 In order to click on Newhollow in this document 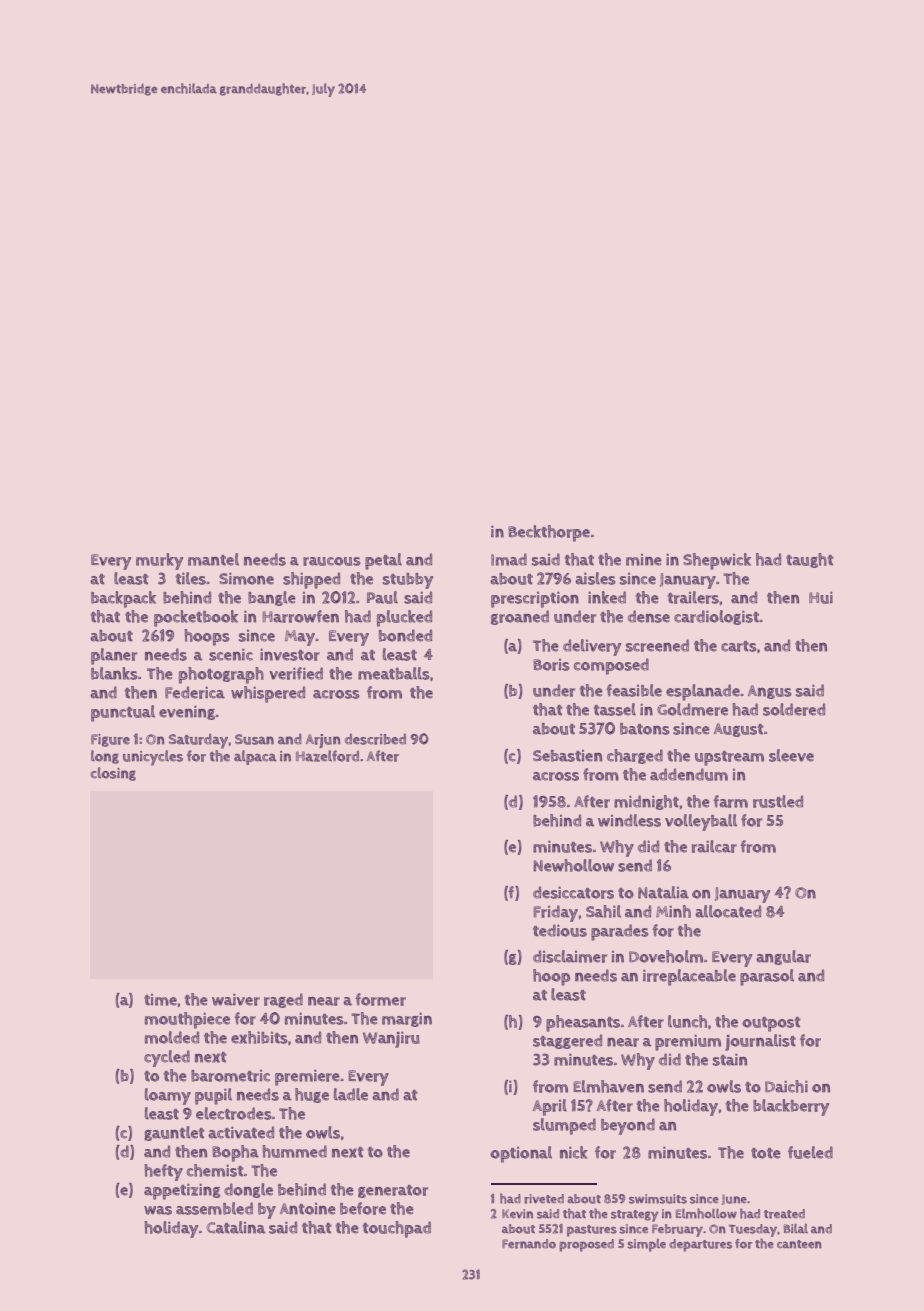, I will do `click(573, 865)`.
